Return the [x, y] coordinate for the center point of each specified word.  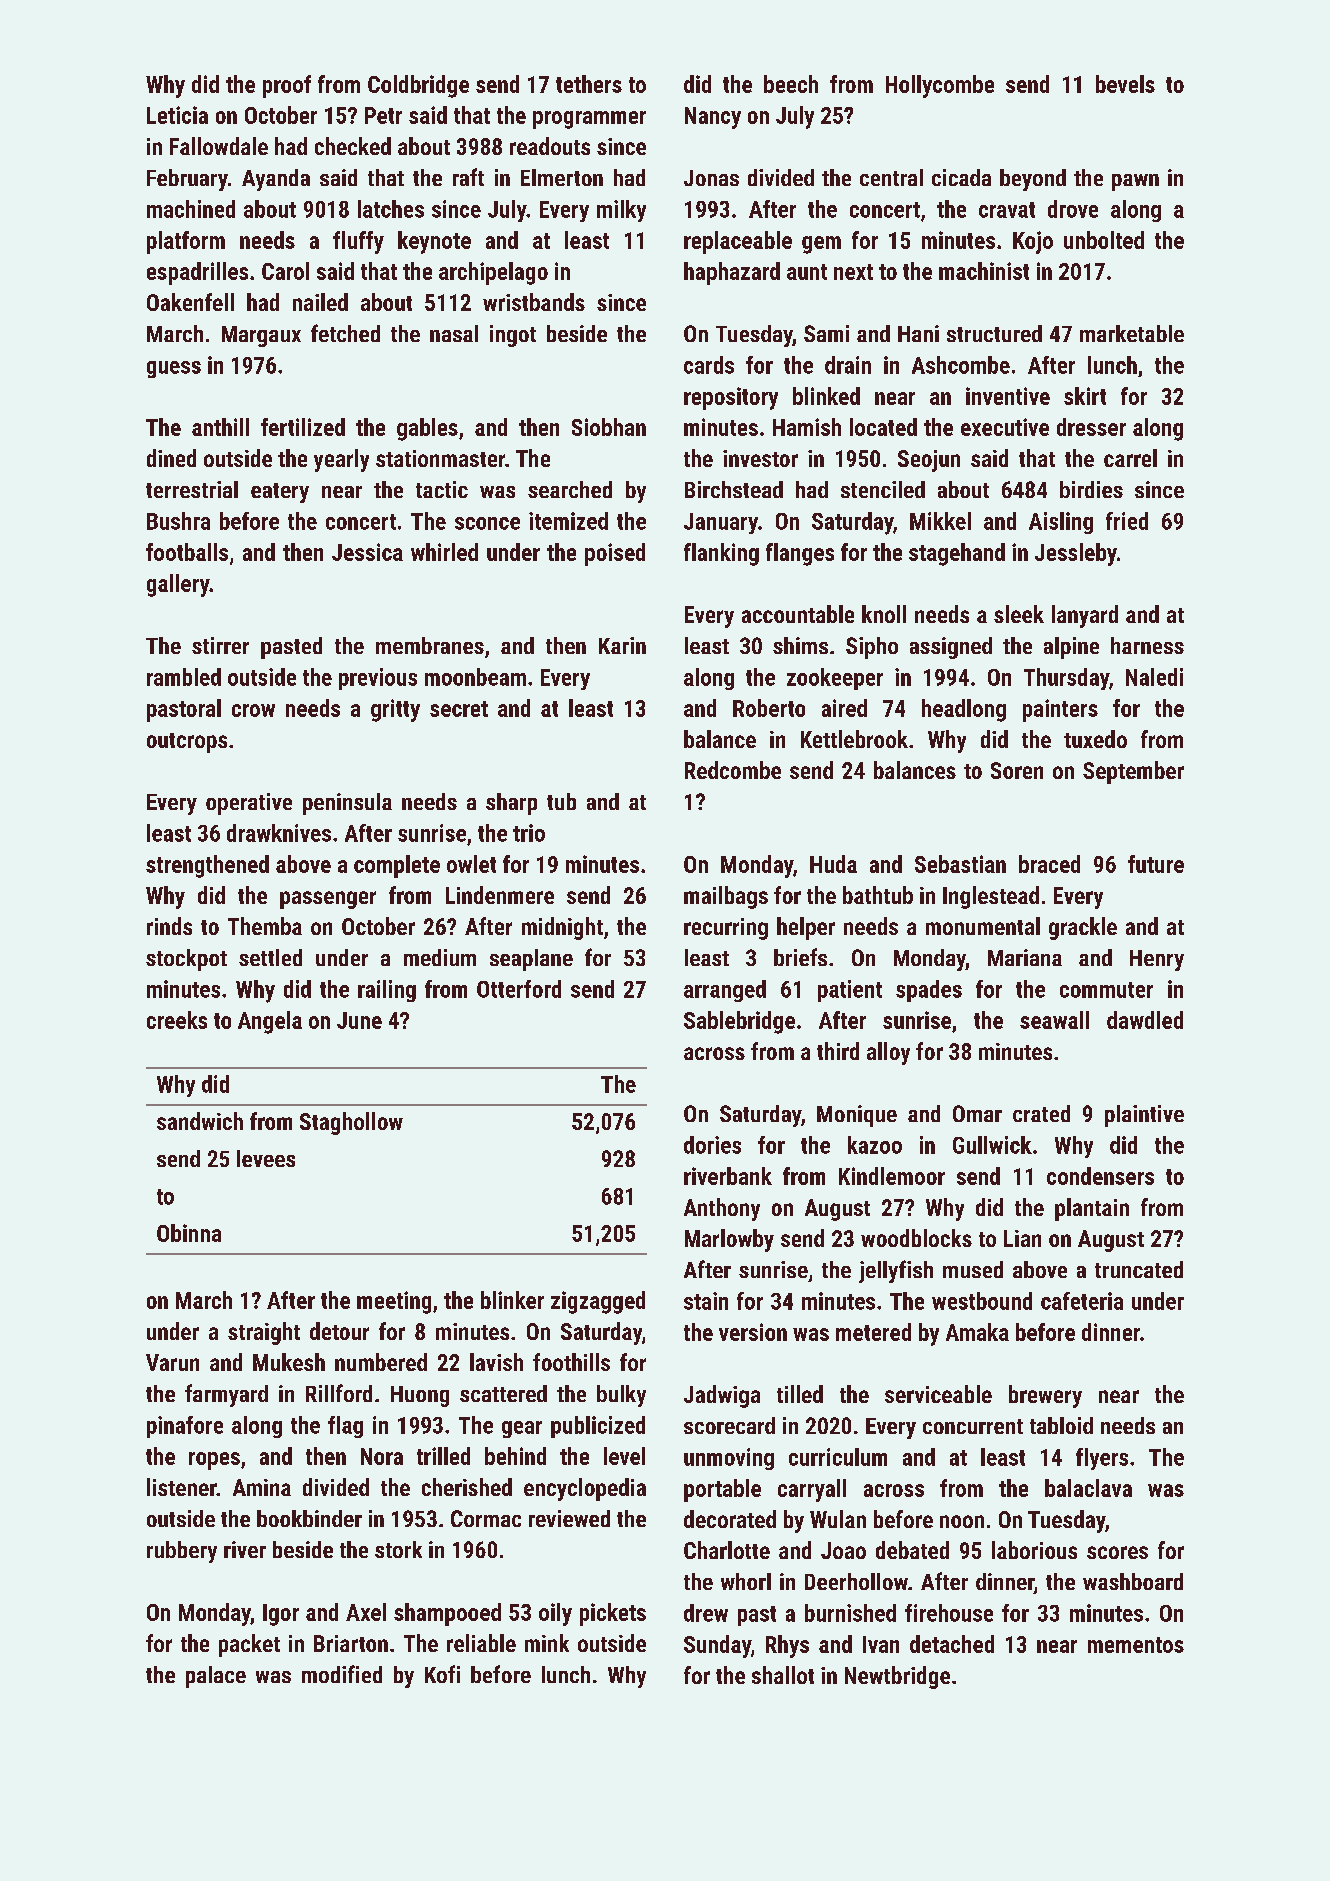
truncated [1139, 1269]
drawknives [279, 833]
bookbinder [309, 1518]
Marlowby [729, 1240]
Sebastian [960, 864]
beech [791, 84]
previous [378, 679]
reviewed [569, 1518]
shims [800, 645]
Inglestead [991, 897]
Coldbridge [418, 86]
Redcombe [733, 770]
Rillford [339, 1393]
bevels [1125, 84]
